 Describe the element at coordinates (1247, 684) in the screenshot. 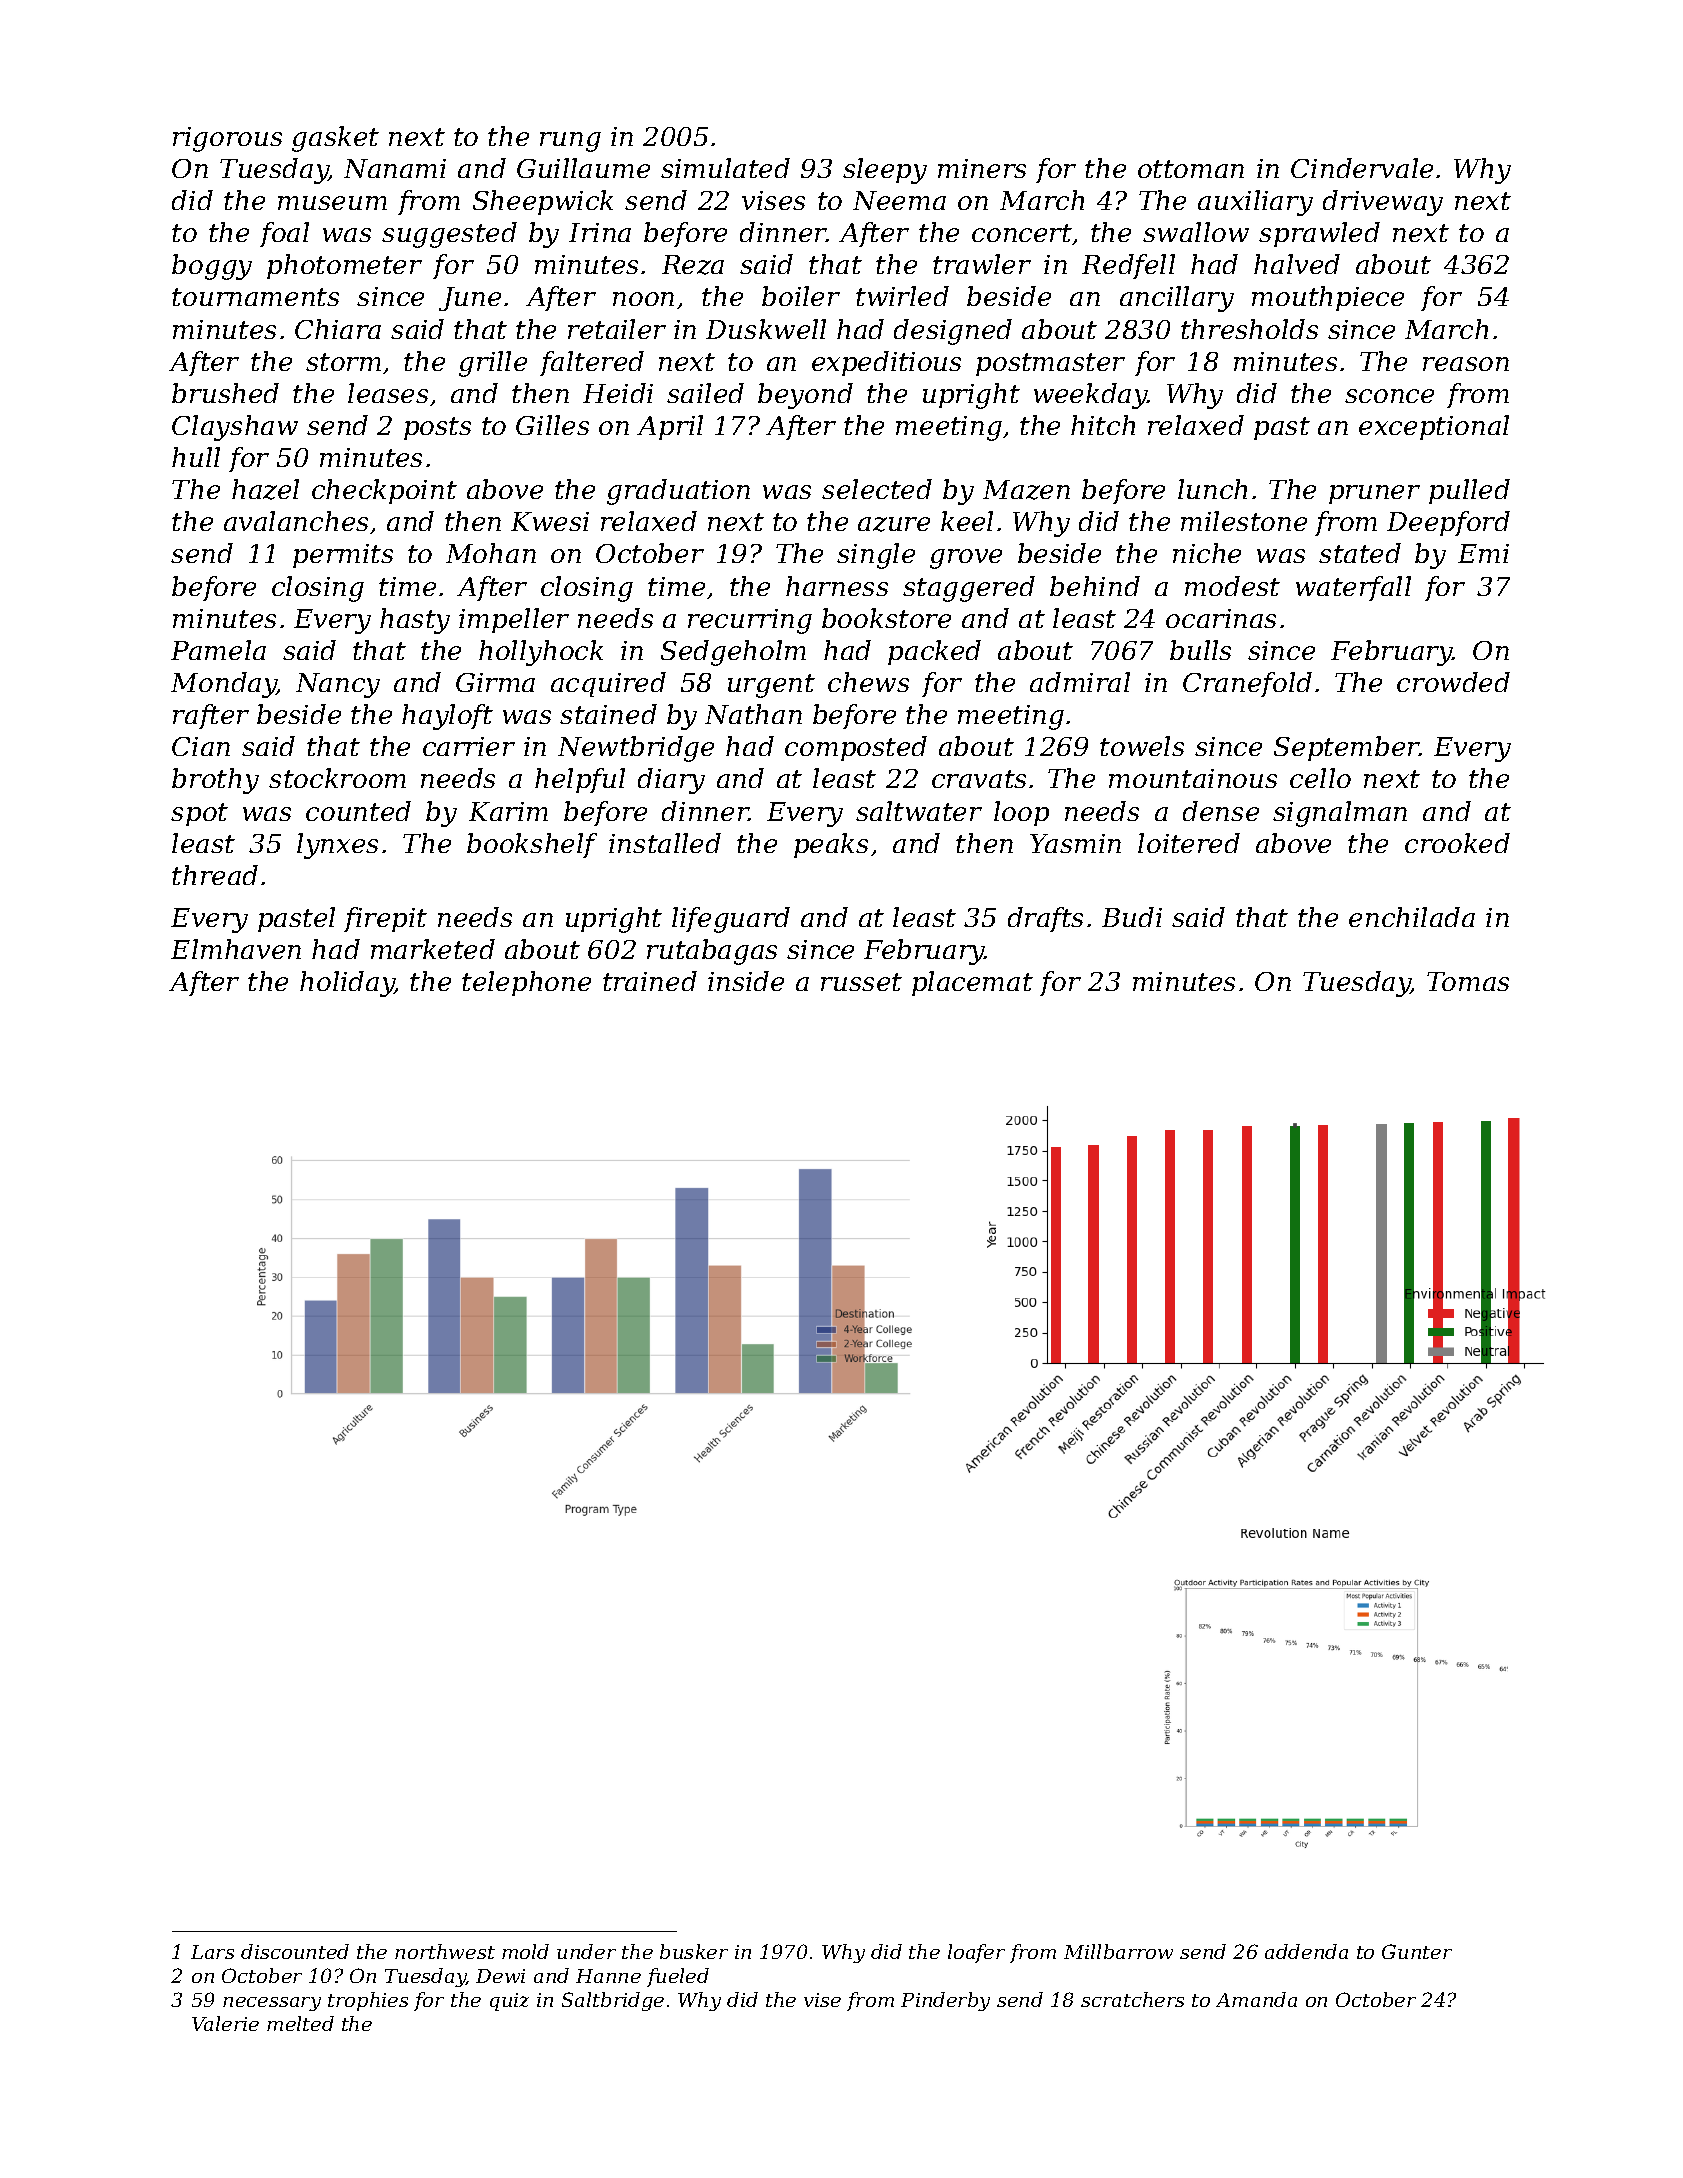

I see `Cranefold` at that location.
